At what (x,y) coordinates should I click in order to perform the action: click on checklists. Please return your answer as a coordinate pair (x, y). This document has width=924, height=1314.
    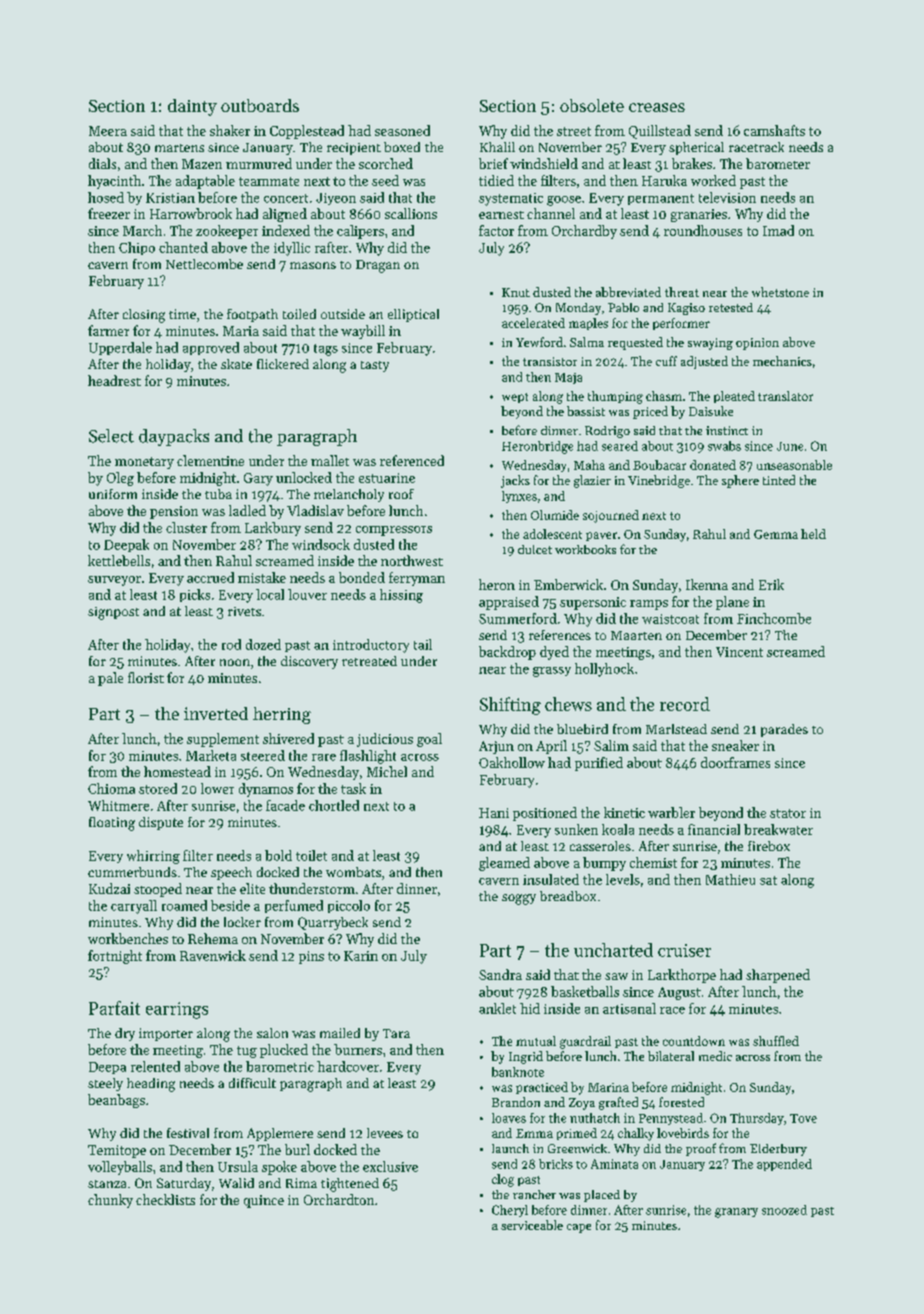
    Looking at the image, I should click on (165, 1199).
